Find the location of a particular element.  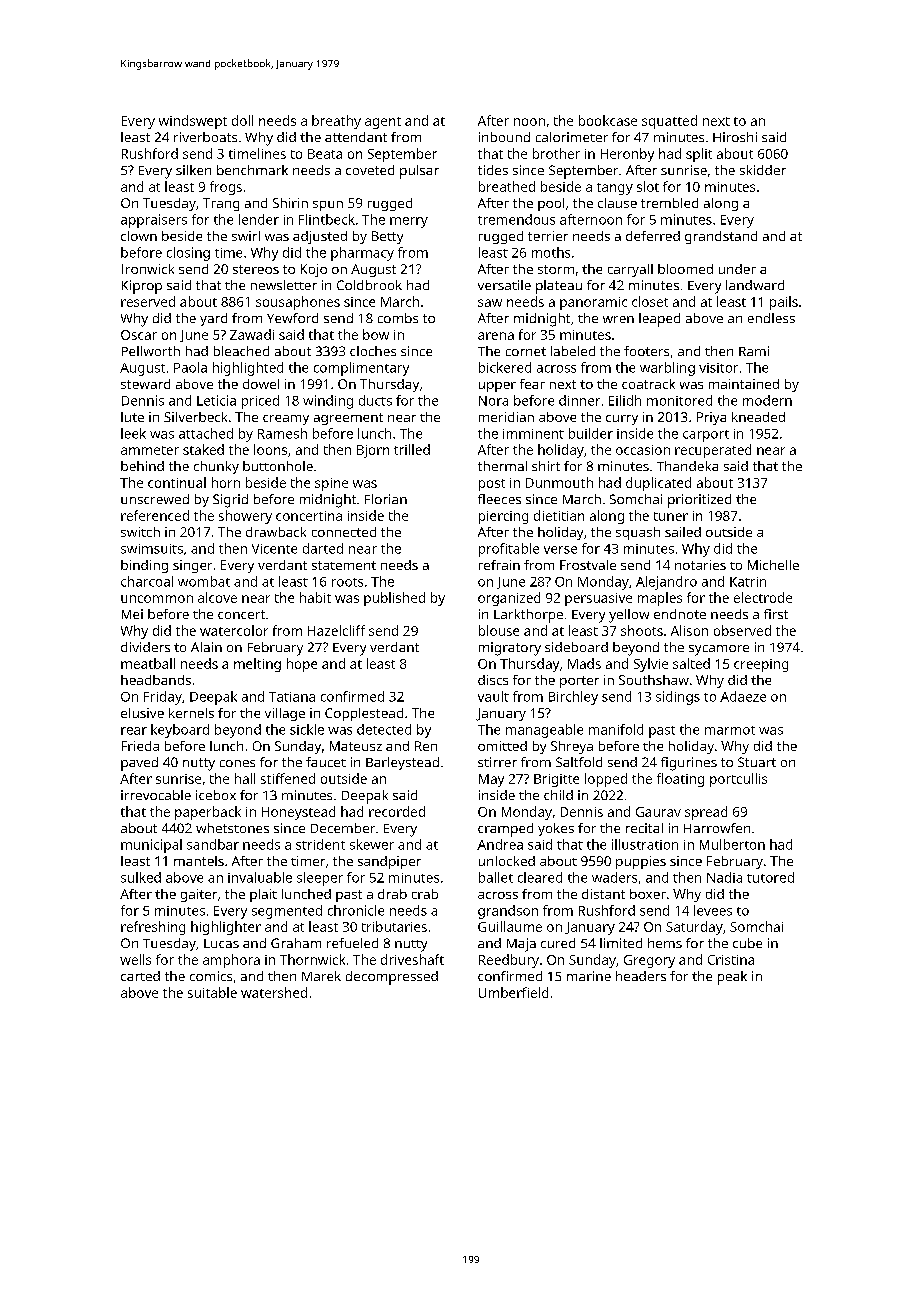

Mei is located at coordinates (132, 614).
